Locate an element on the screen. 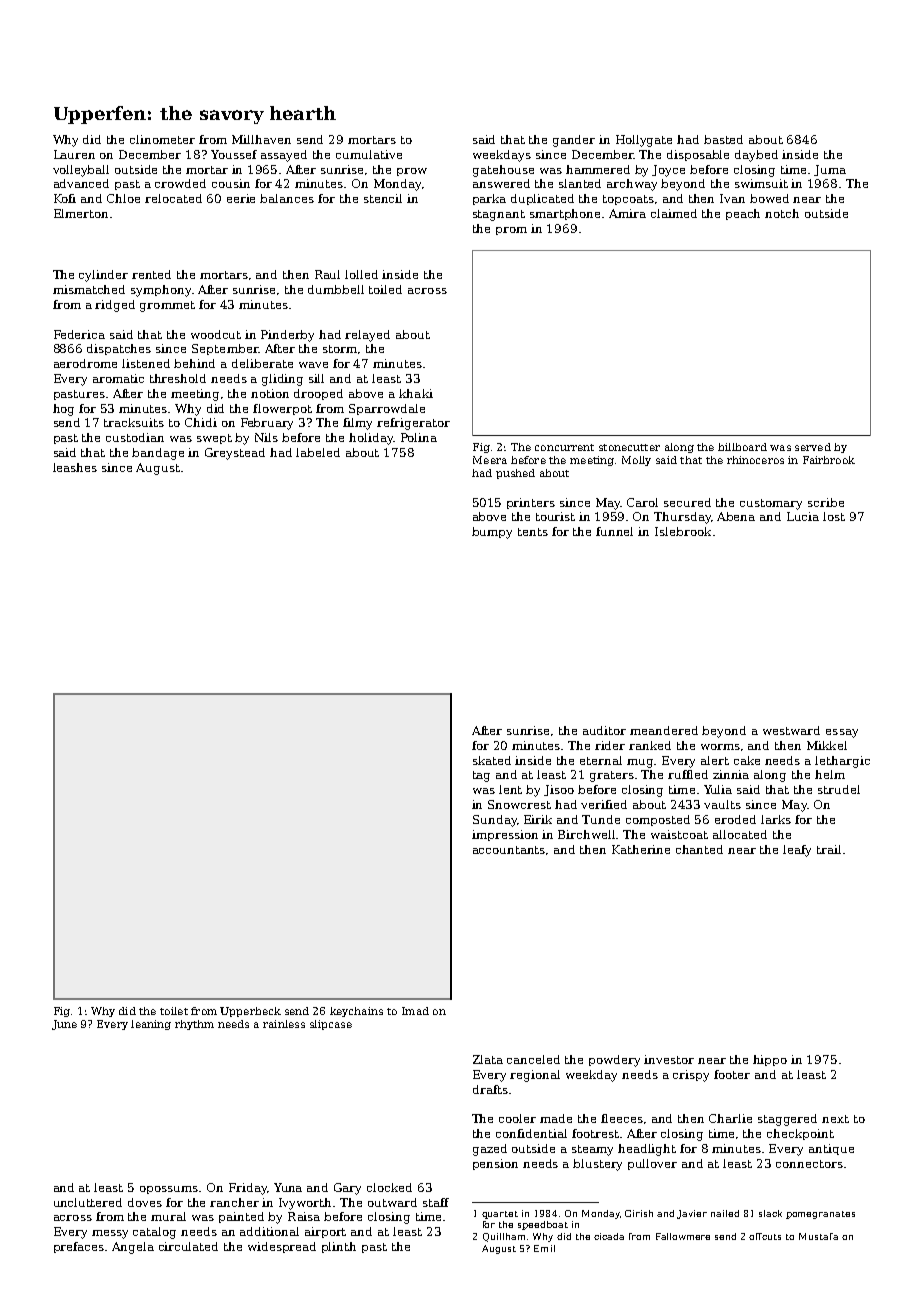 Image resolution: width=924 pixels, height=1308 pixels. antique is located at coordinates (831, 1149).
